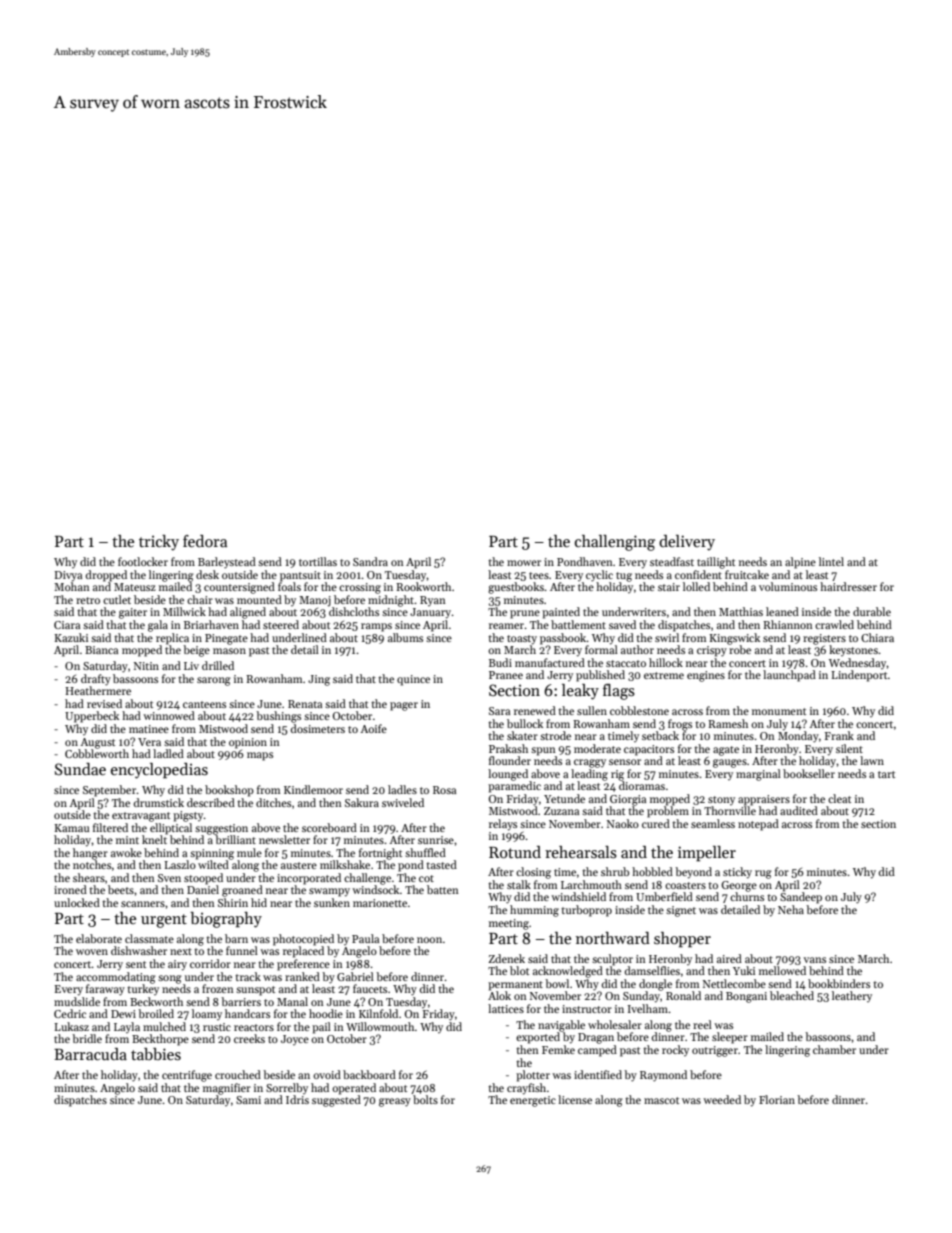 Image resolution: width=952 pixels, height=1233 pixels. Describe the element at coordinates (660, 735) in the screenshot. I see `setback` at that location.
